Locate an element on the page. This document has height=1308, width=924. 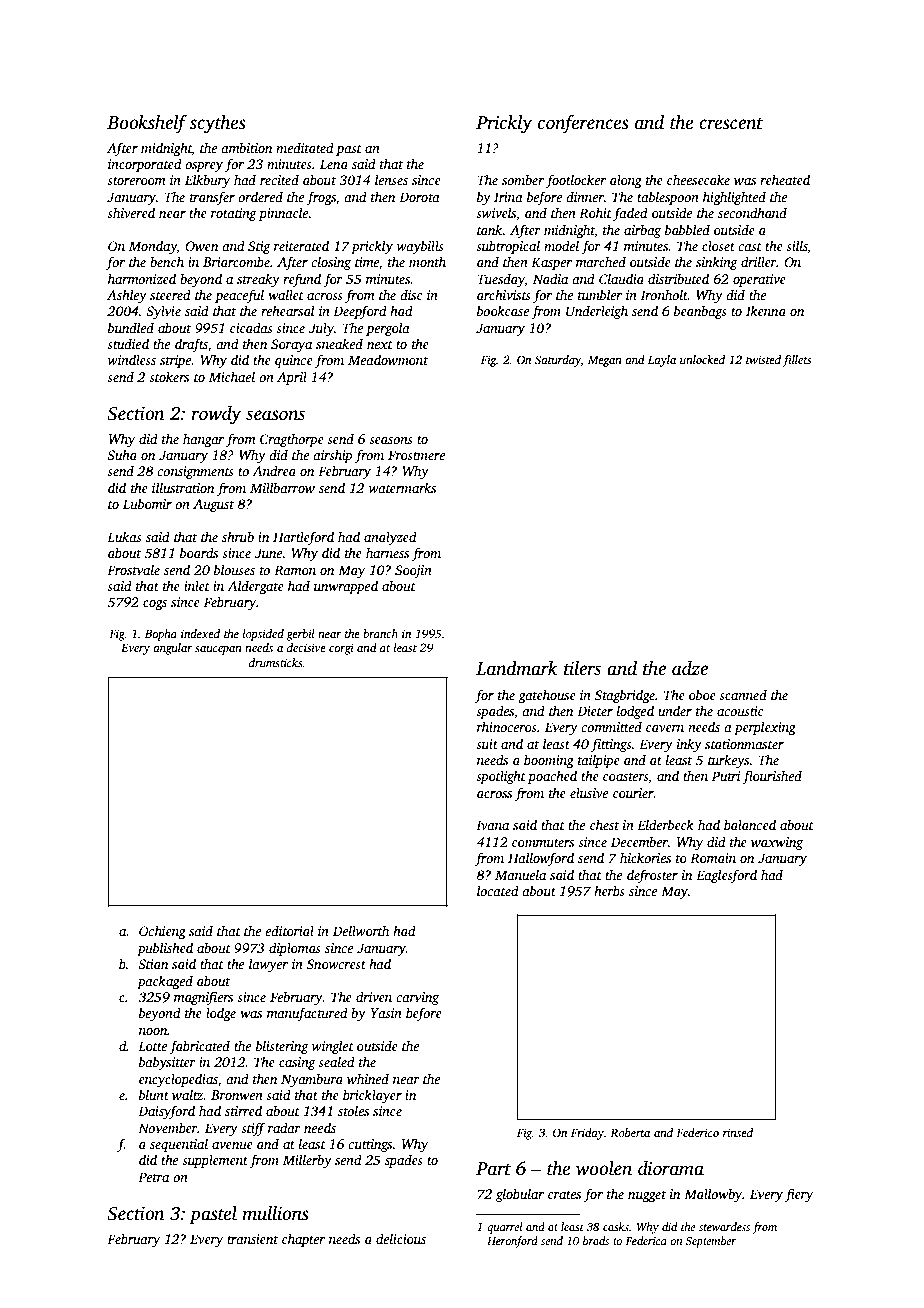
Eaglesford is located at coordinates (726, 876).
